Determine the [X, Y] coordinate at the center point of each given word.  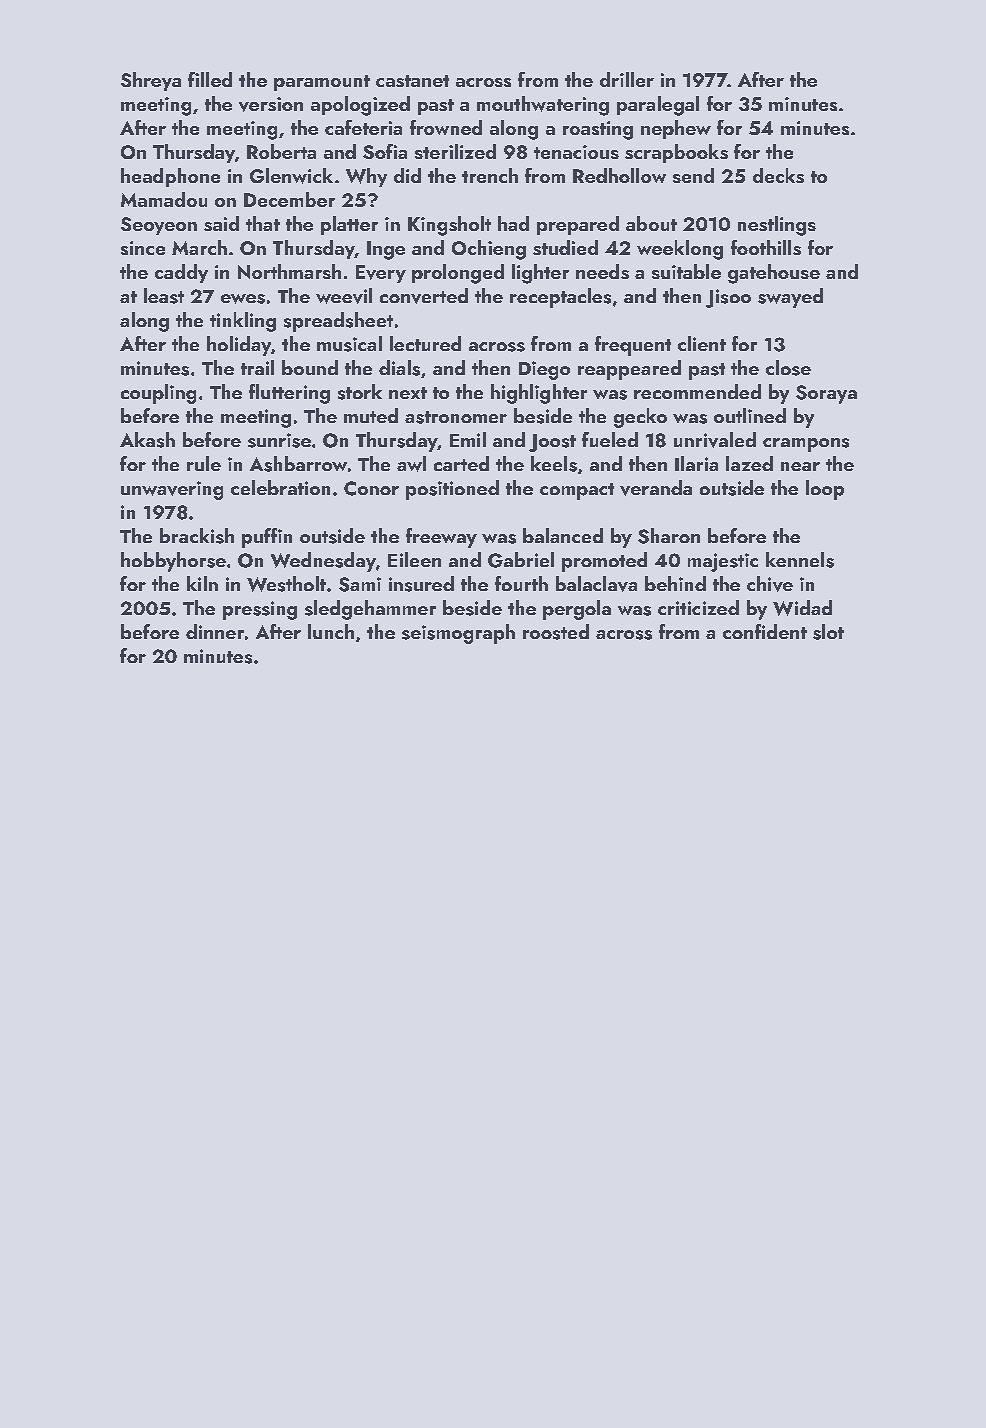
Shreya [151, 81]
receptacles [560, 298]
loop [825, 490]
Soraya [826, 394]
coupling [158, 394]
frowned [446, 127]
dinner [215, 631]
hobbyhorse [173, 562]
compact [577, 491]
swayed [790, 298]
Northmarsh [289, 271]
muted [371, 415]
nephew [676, 129]
